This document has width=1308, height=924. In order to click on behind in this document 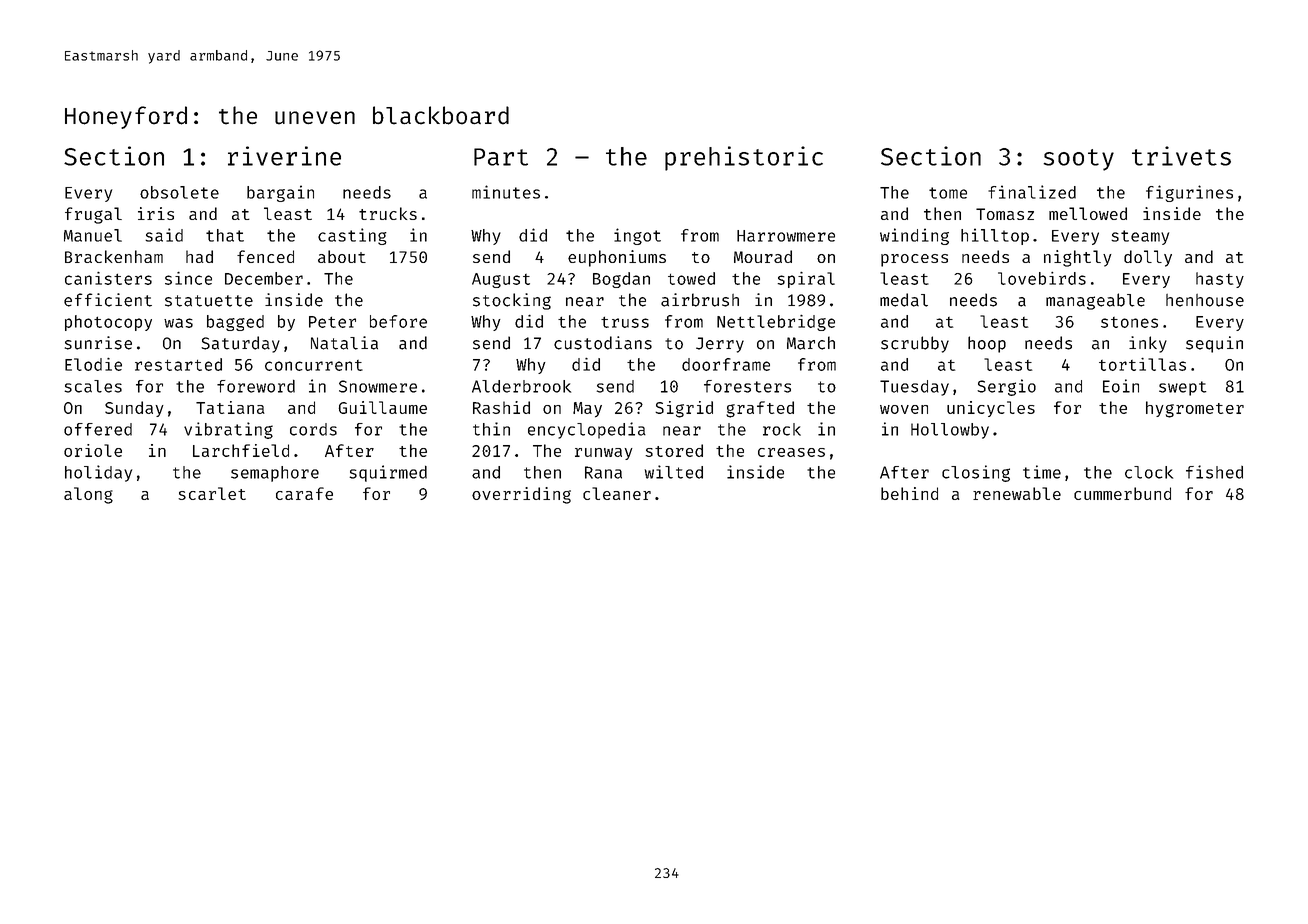, I will do `click(909, 493)`.
